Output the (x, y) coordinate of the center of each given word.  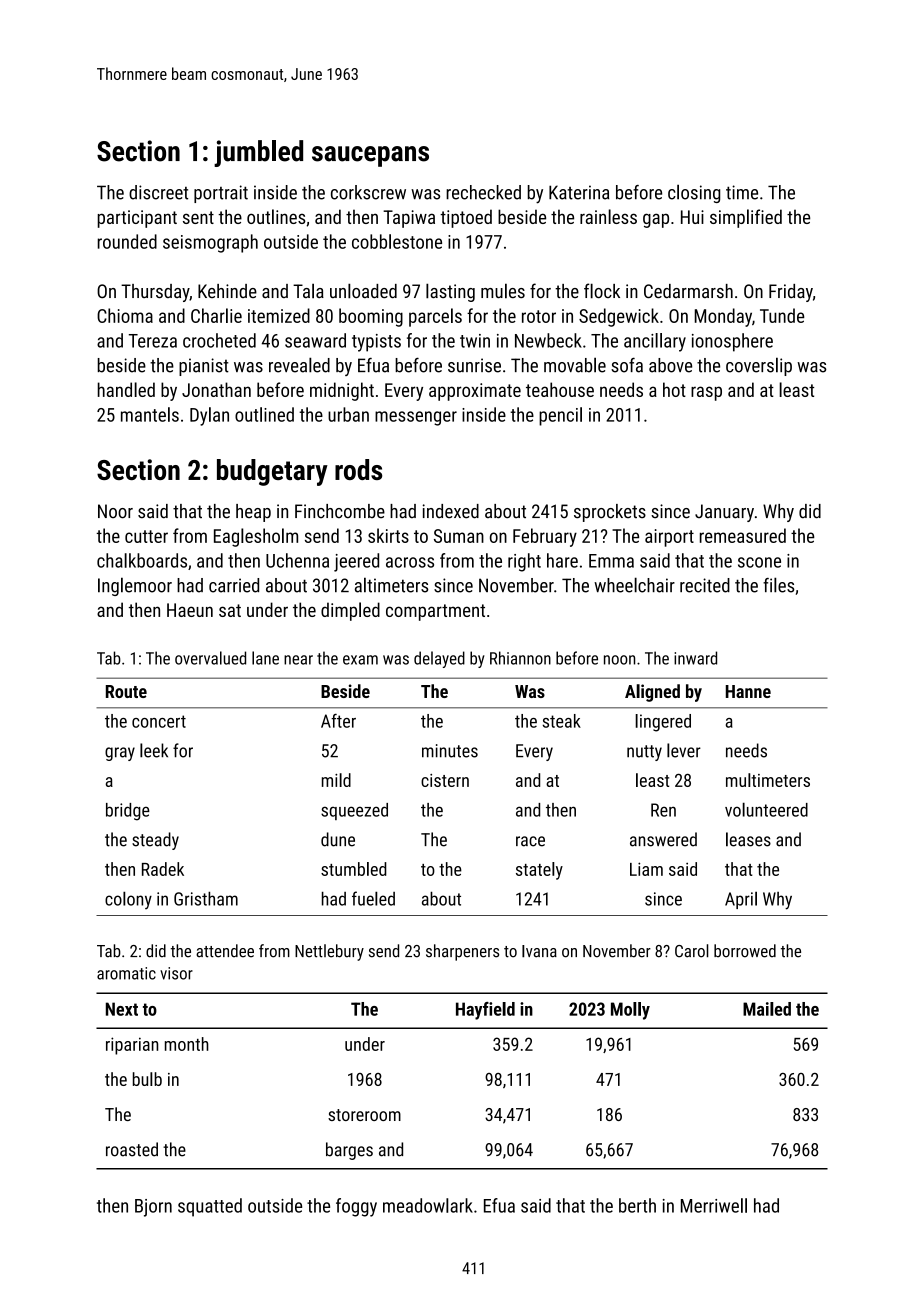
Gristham (206, 899)
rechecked (483, 192)
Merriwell (714, 1205)
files (779, 585)
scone (759, 562)
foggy (356, 1207)
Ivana (539, 951)
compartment (435, 612)
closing (694, 193)
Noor (115, 511)
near (298, 660)
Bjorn (153, 1208)
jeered (356, 562)
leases (748, 839)
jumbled (258, 153)
